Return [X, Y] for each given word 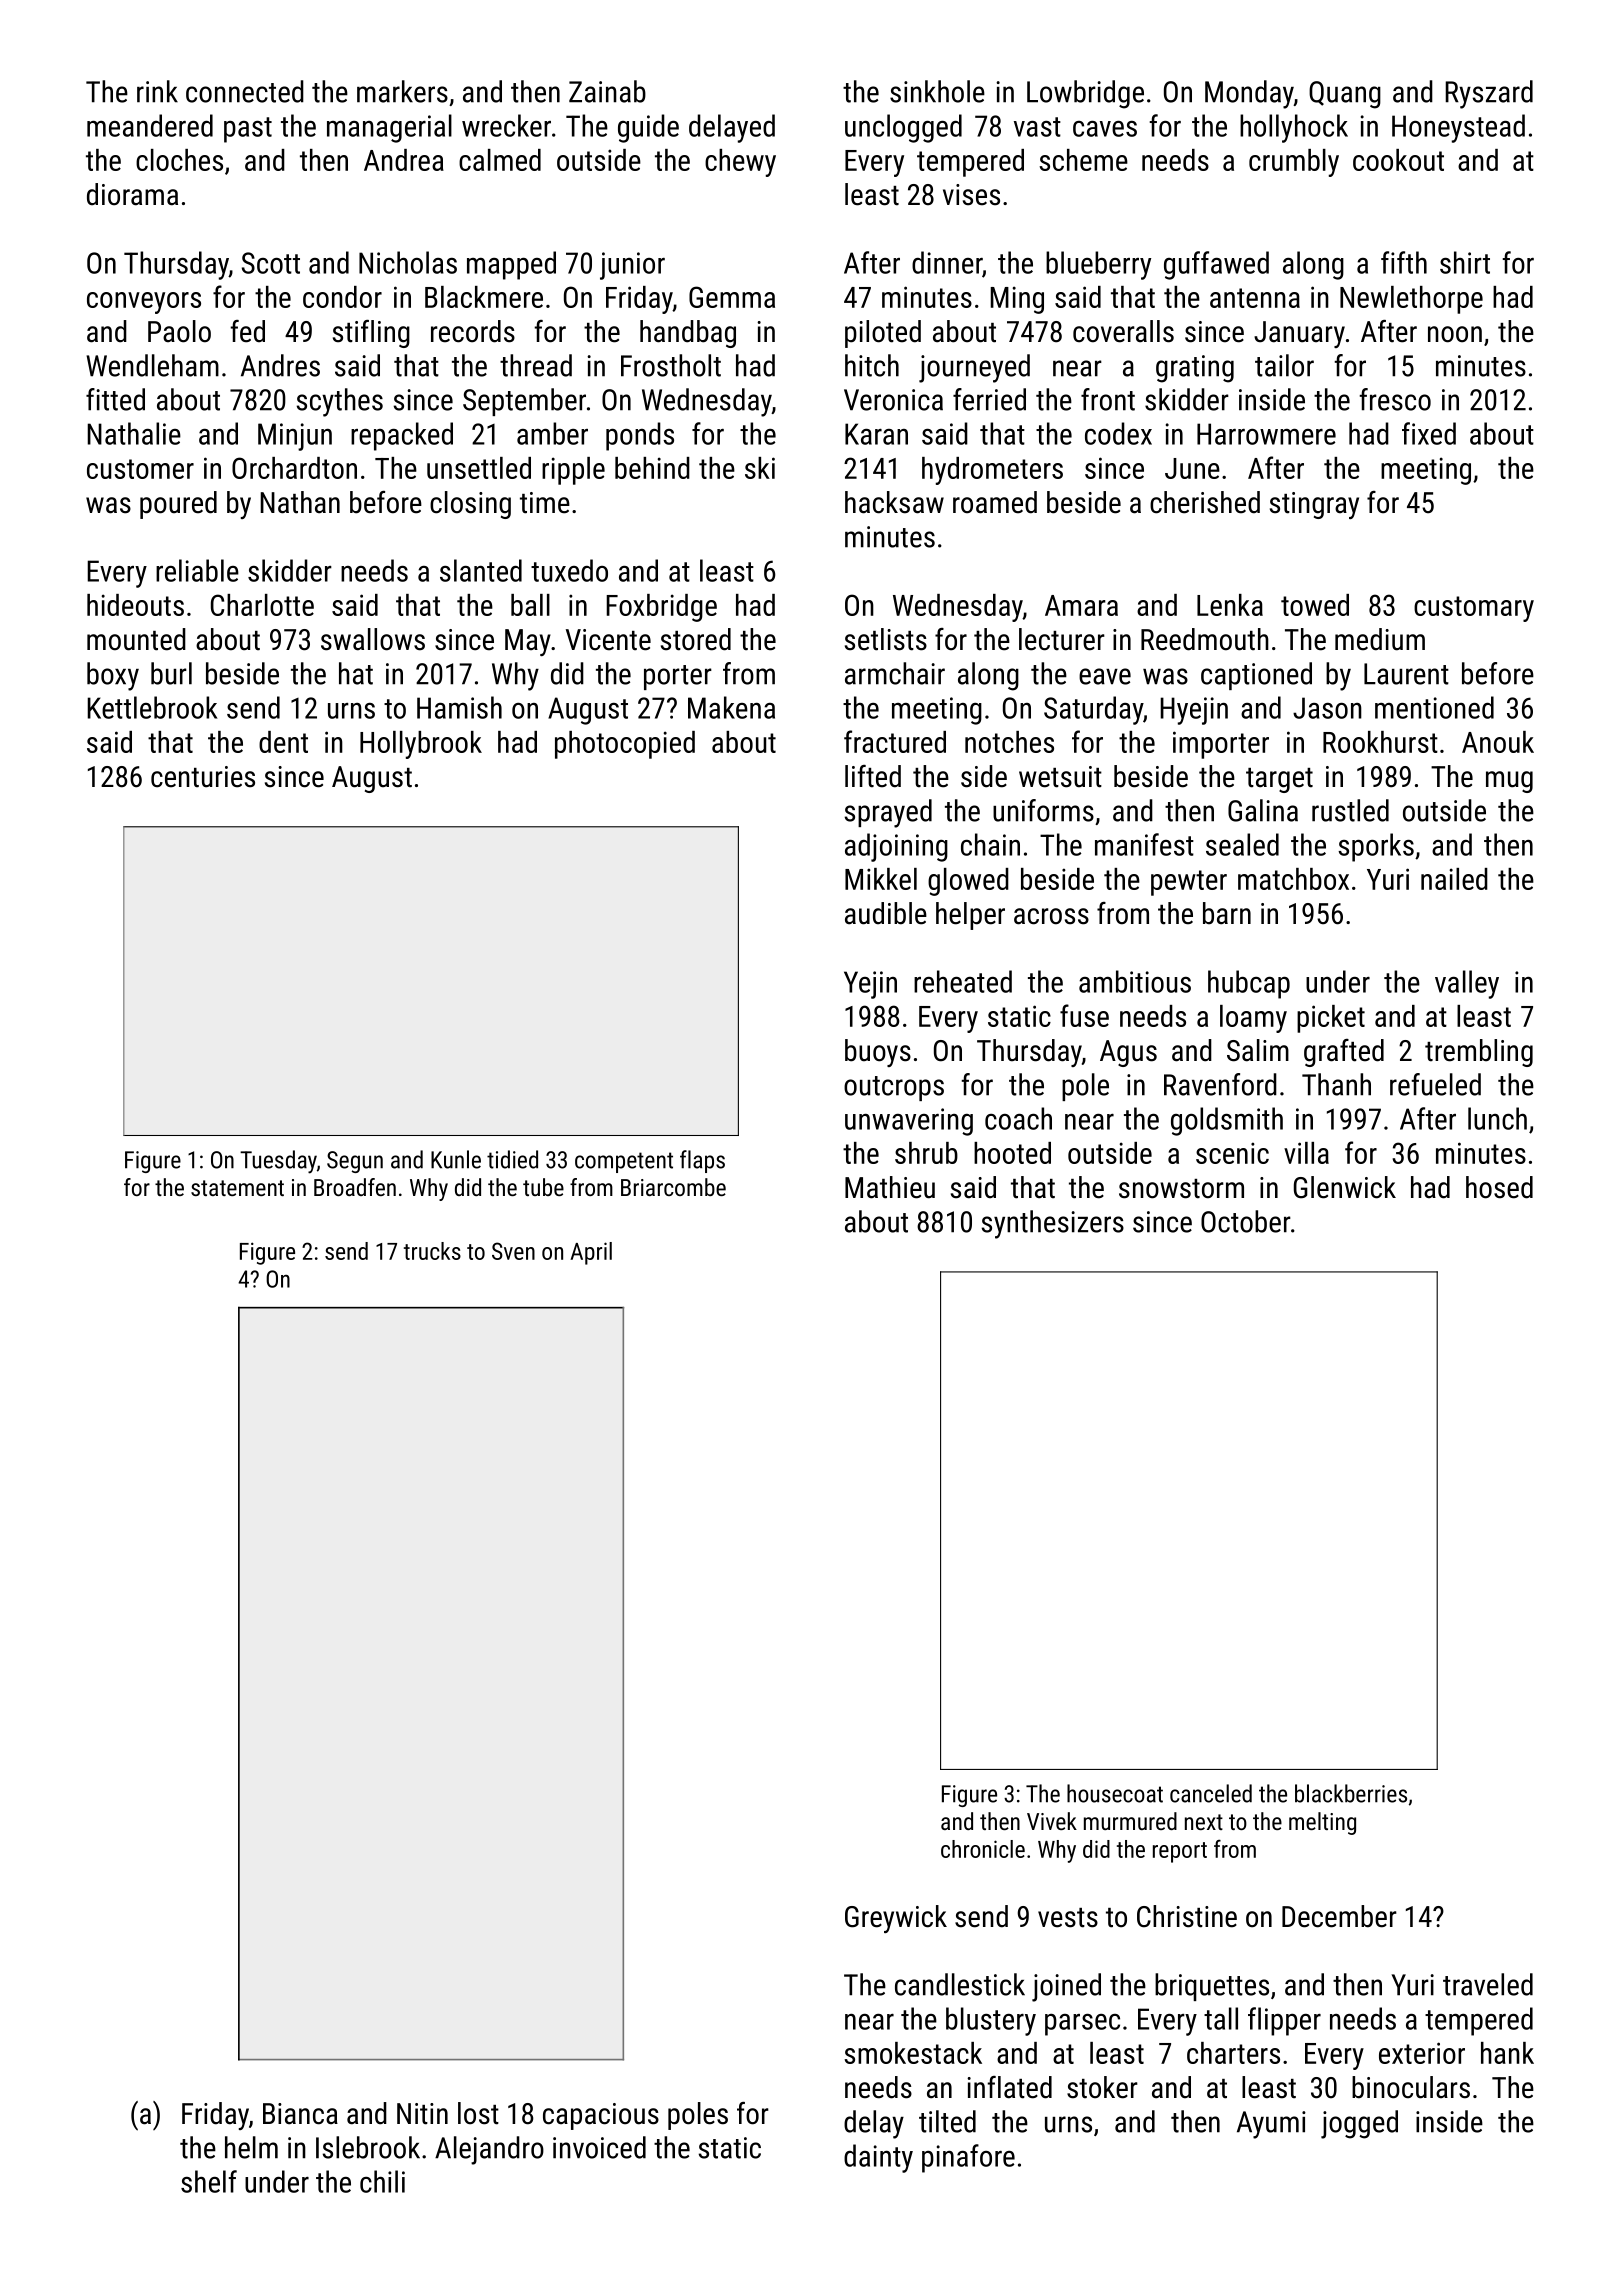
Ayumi [1271, 2125]
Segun [355, 1162]
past [248, 130]
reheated [963, 981]
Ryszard [1489, 94]
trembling [1479, 1053]
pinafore [968, 2158]
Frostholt [671, 365]
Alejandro [489, 2150]
